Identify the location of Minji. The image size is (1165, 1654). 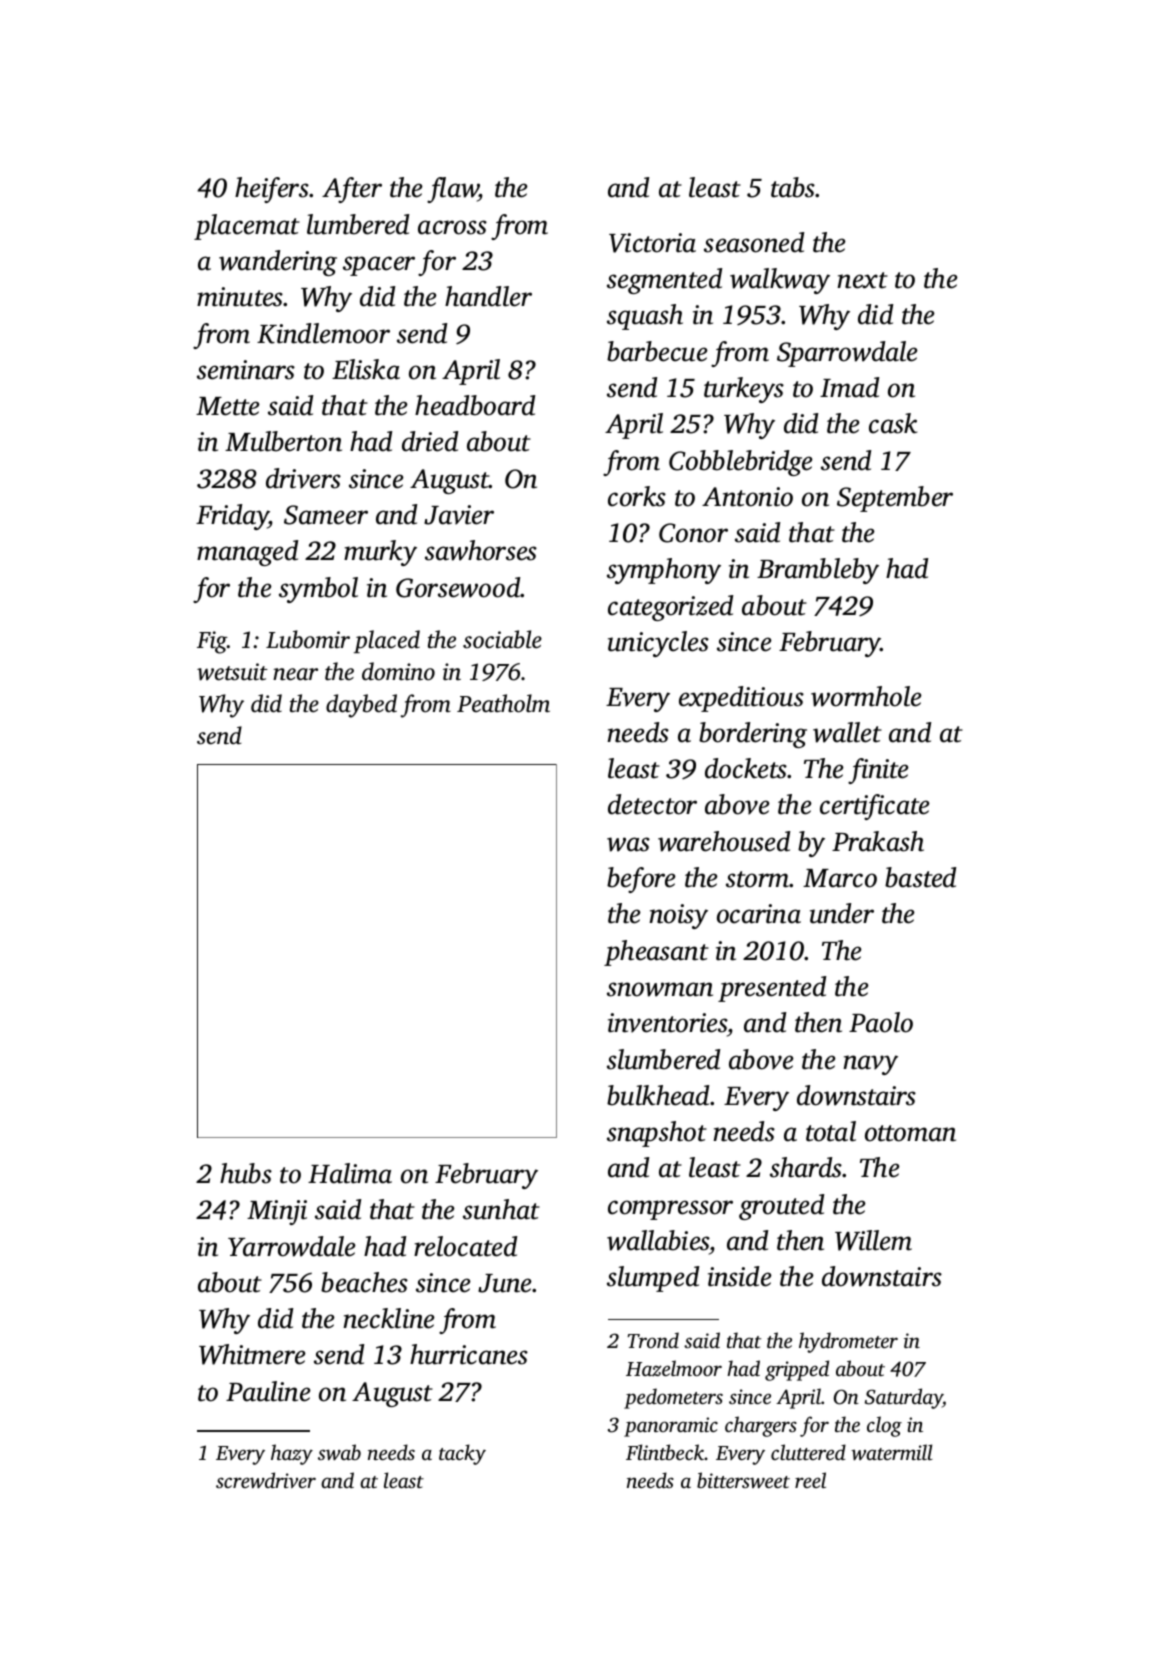
(277, 1212).
